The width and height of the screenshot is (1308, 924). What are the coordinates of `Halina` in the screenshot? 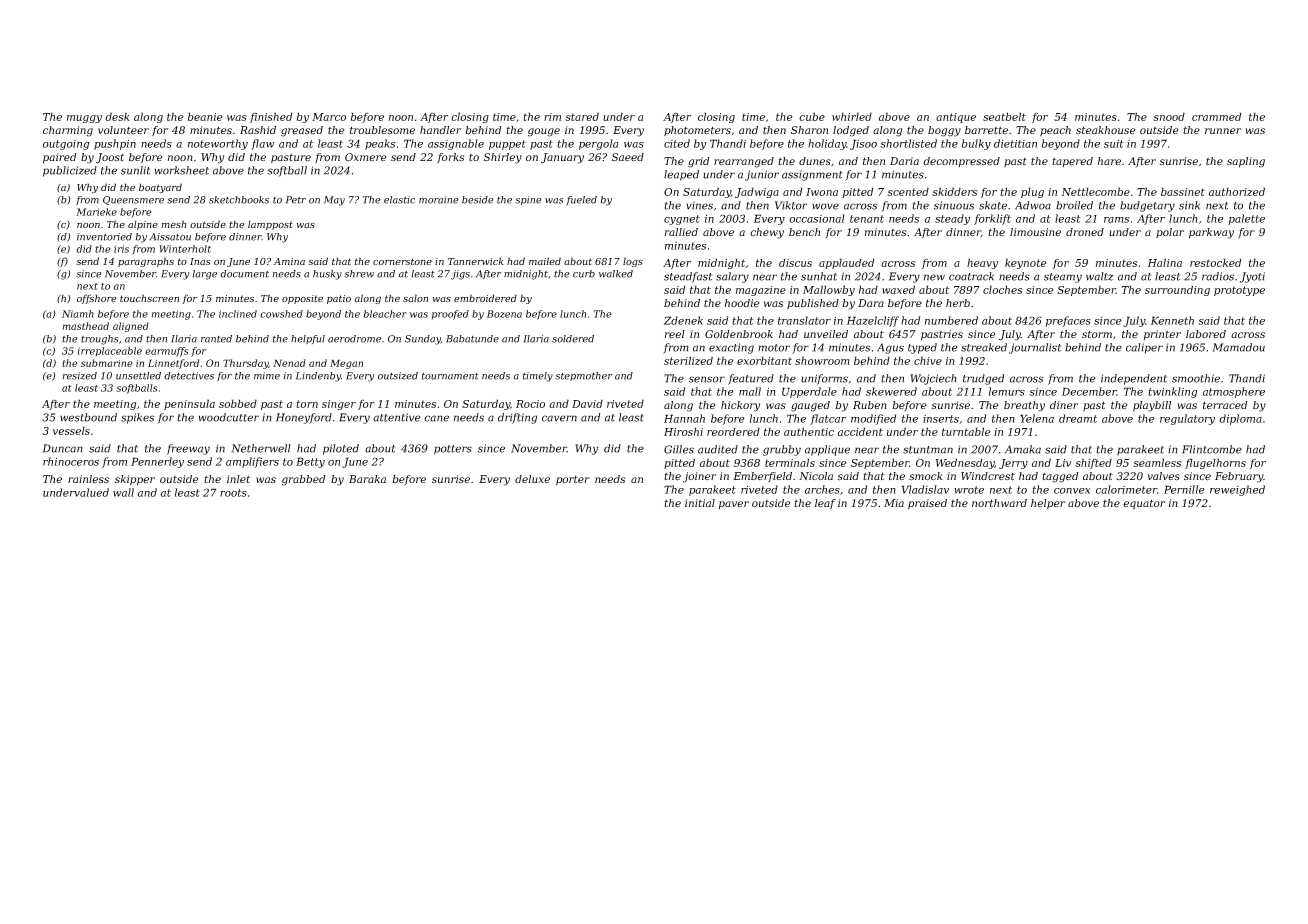 It's located at (1165, 262).
